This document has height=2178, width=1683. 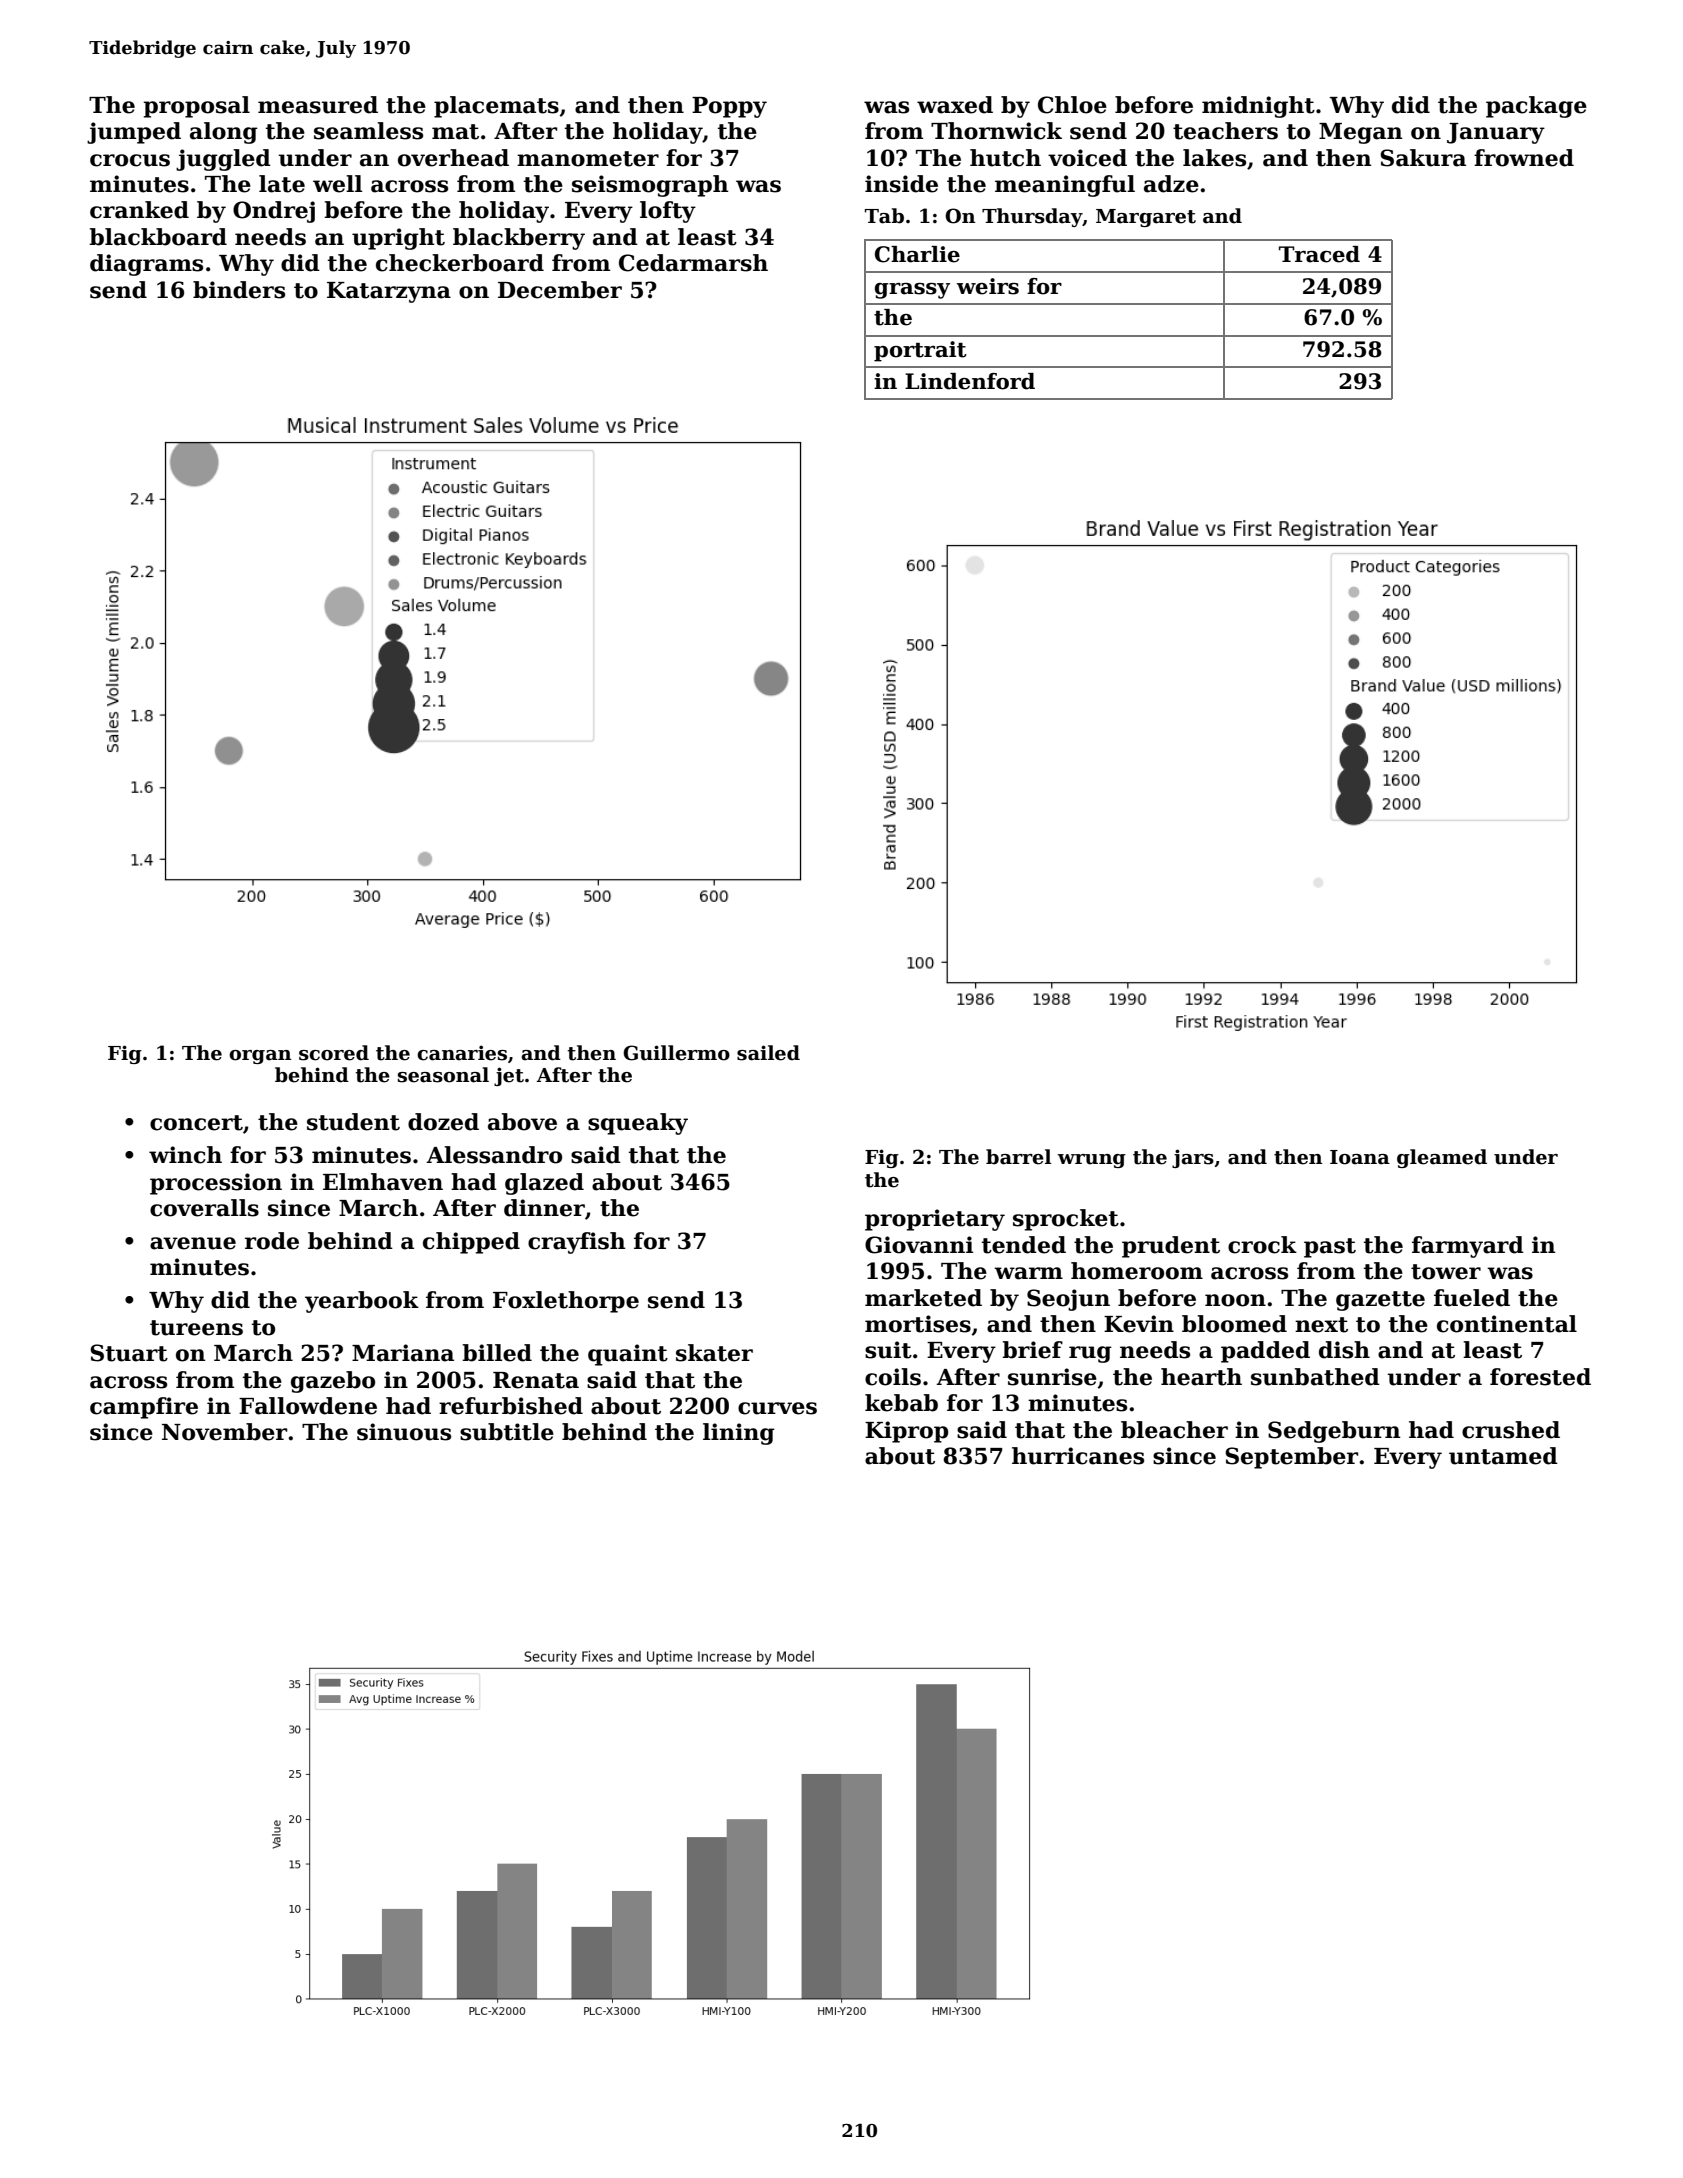 I want to click on Mariana, so click(x=403, y=1353).
